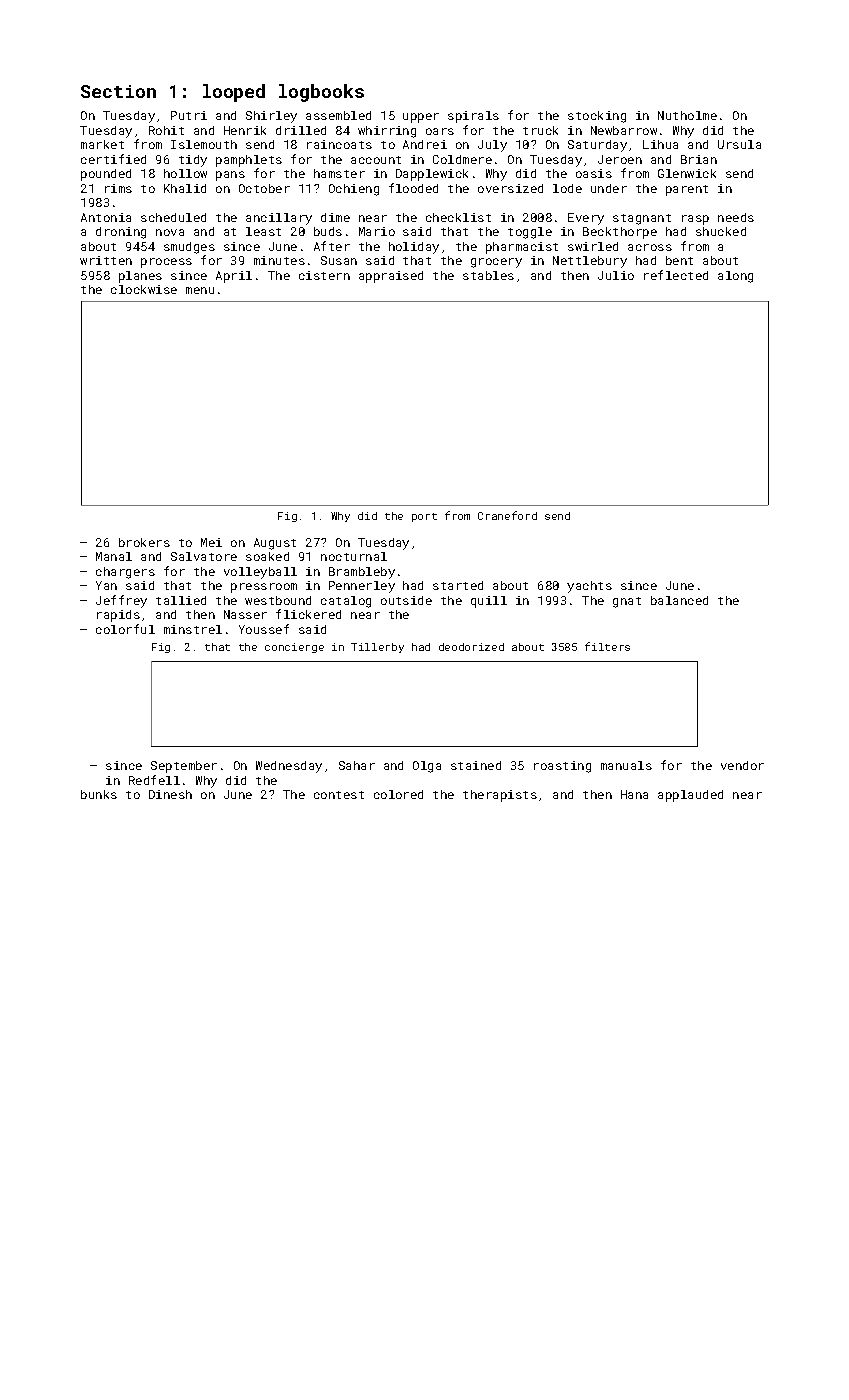 The height and width of the screenshot is (1400, 849). I want to click on Nutholme, so click(687, 115).
